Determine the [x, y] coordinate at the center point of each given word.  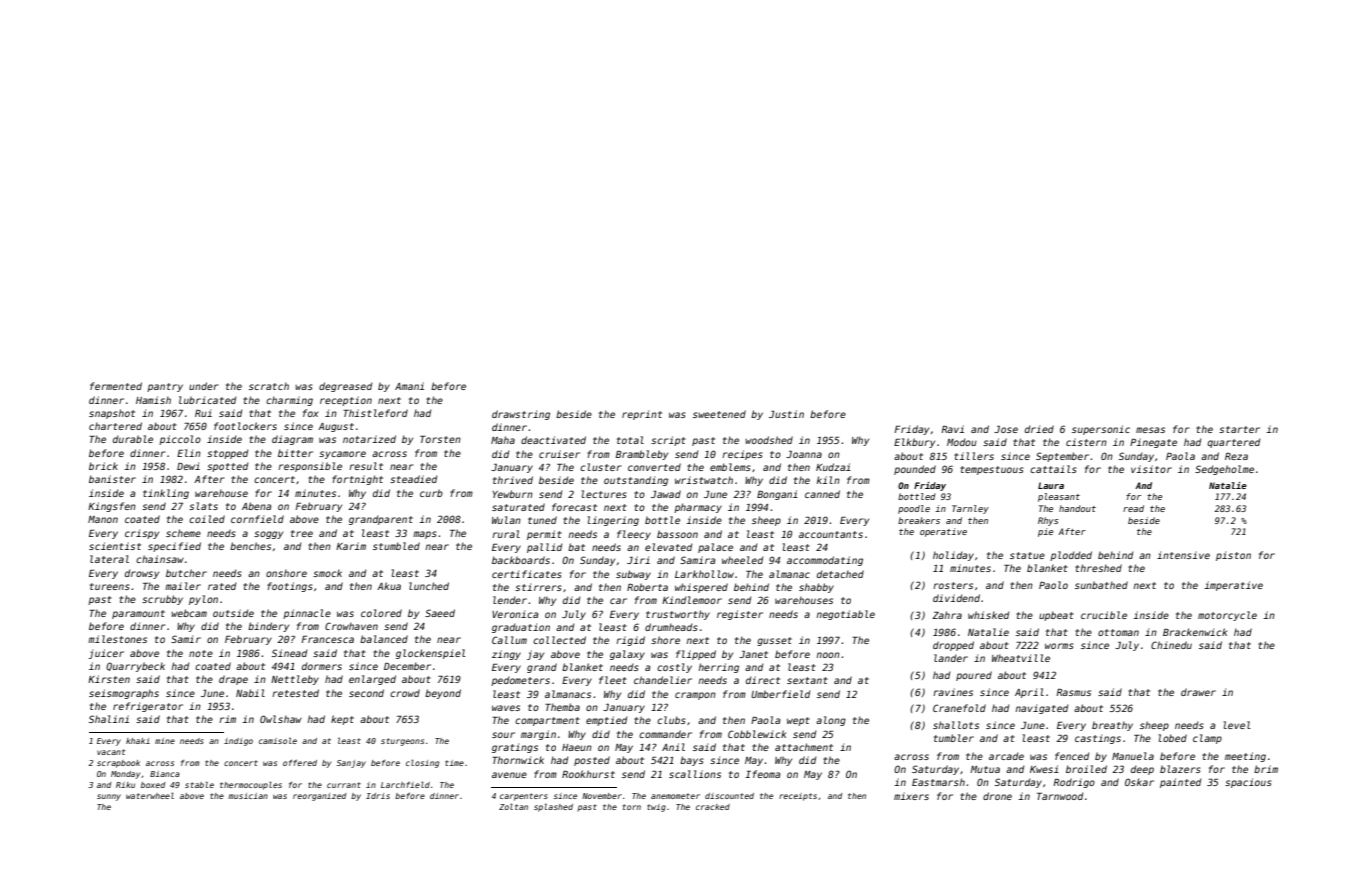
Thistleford [375, 413]
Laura [1051, 485]
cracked [713, 807]
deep [1142, 770]
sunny [109, 797]
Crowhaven [351, 626]
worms [1059, 646]
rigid [630, 641]
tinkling [166, 494]
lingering [613, 521]
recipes [742, 455]
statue [1027, 555]
